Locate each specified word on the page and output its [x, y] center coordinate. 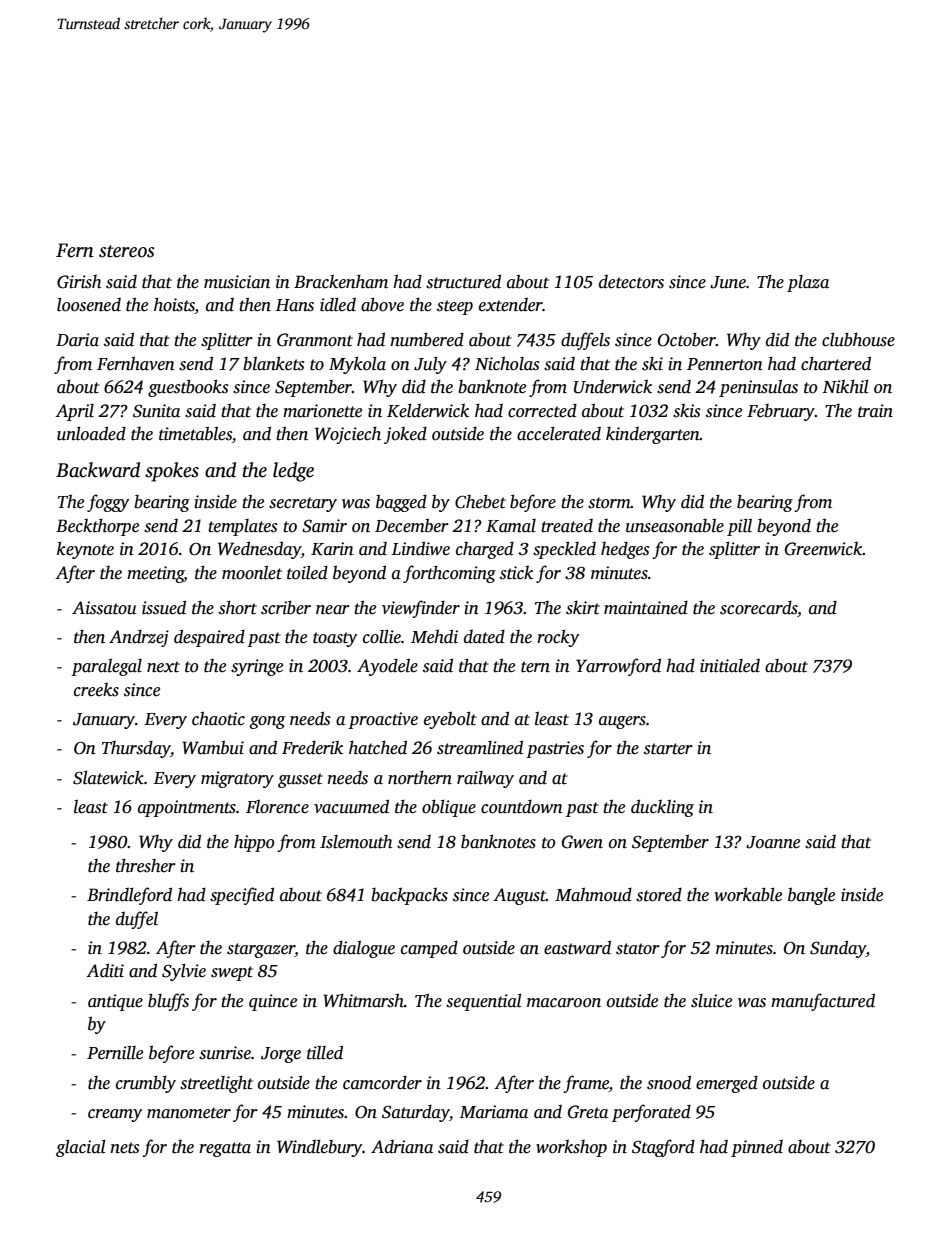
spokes [172, 472]
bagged [401, 503]
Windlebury [320, 1148]
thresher [146, 865]
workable [748, 894]
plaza [808, 283]
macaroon [564, 1003]
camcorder [382, 1083]
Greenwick [824, 549]
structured [463, 281]
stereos [127, 251]
